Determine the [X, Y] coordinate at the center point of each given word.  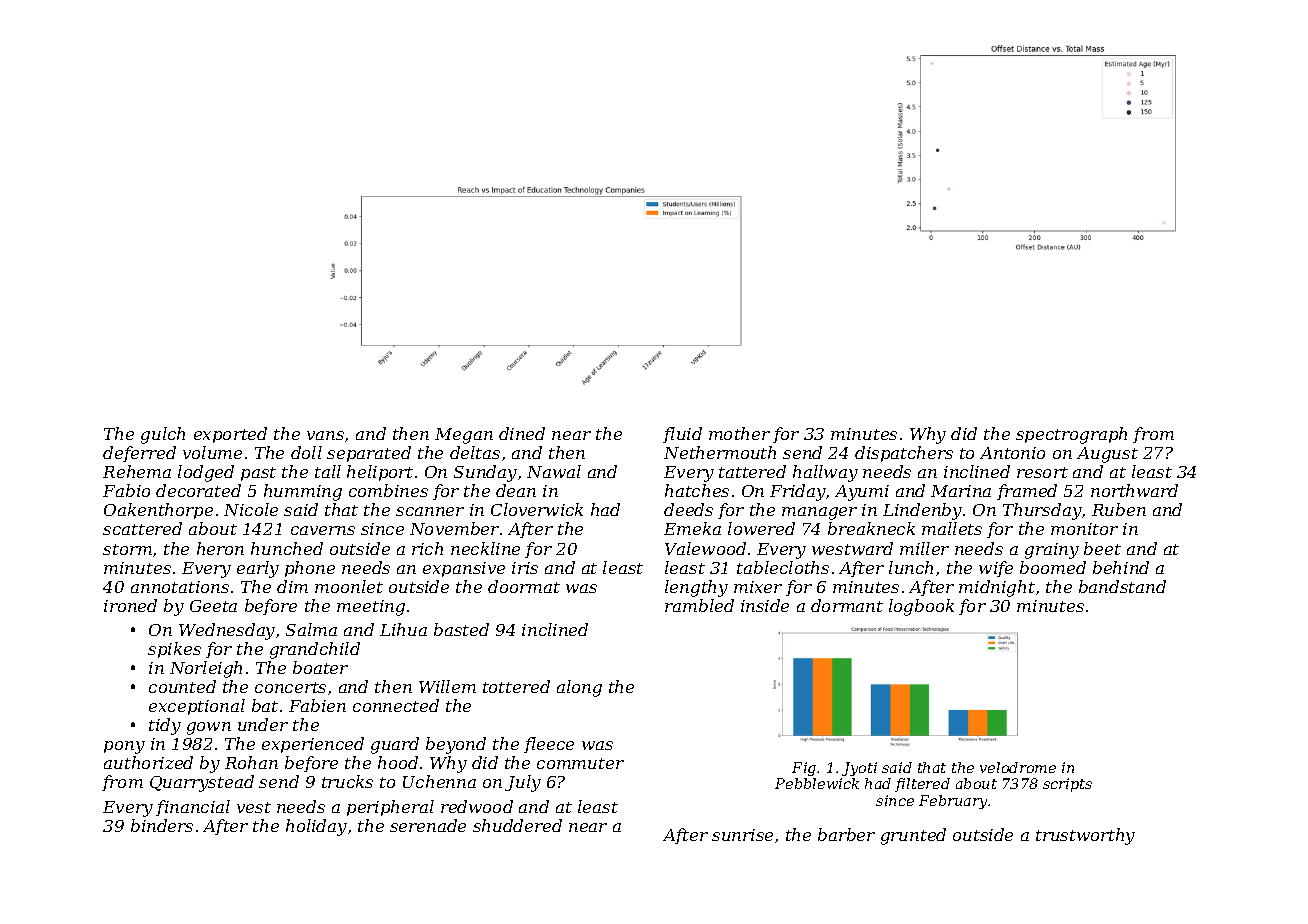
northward [1134, 490]
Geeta [213, 606]
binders [162, 825]
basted [461, 629]
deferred [139, 454]
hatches [697, 490]
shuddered [517, 825]
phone [310, 569]
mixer [758, 587]
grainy [1052, 551]
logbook [921, 607]
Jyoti [859, 769]
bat [265, 705]
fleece [549, 745]
